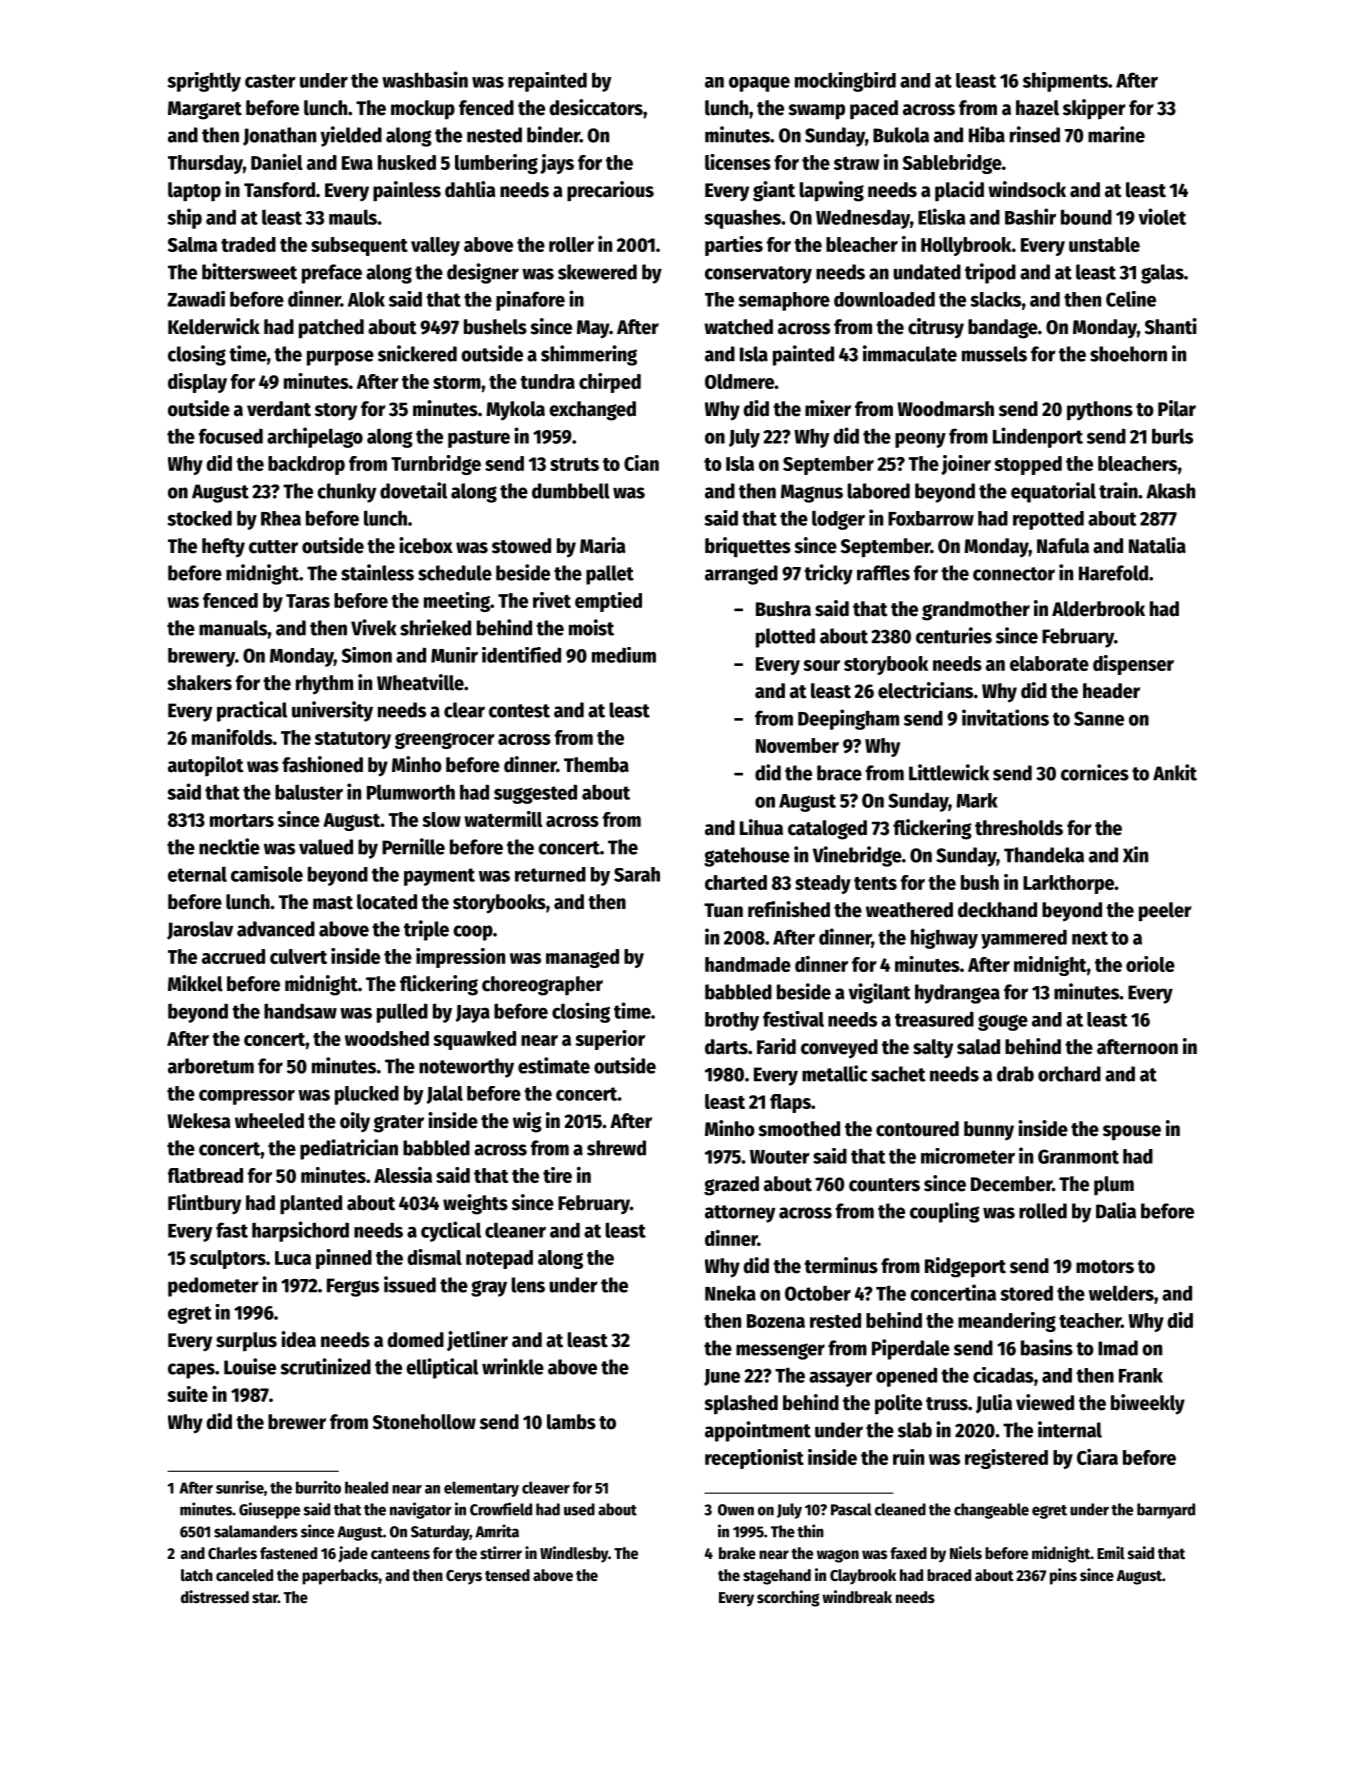 This screenshot has width=1368, height=1770. Describe the element at coordinates (1028, 465) in the screenshot. I see `stopped` at that location.
